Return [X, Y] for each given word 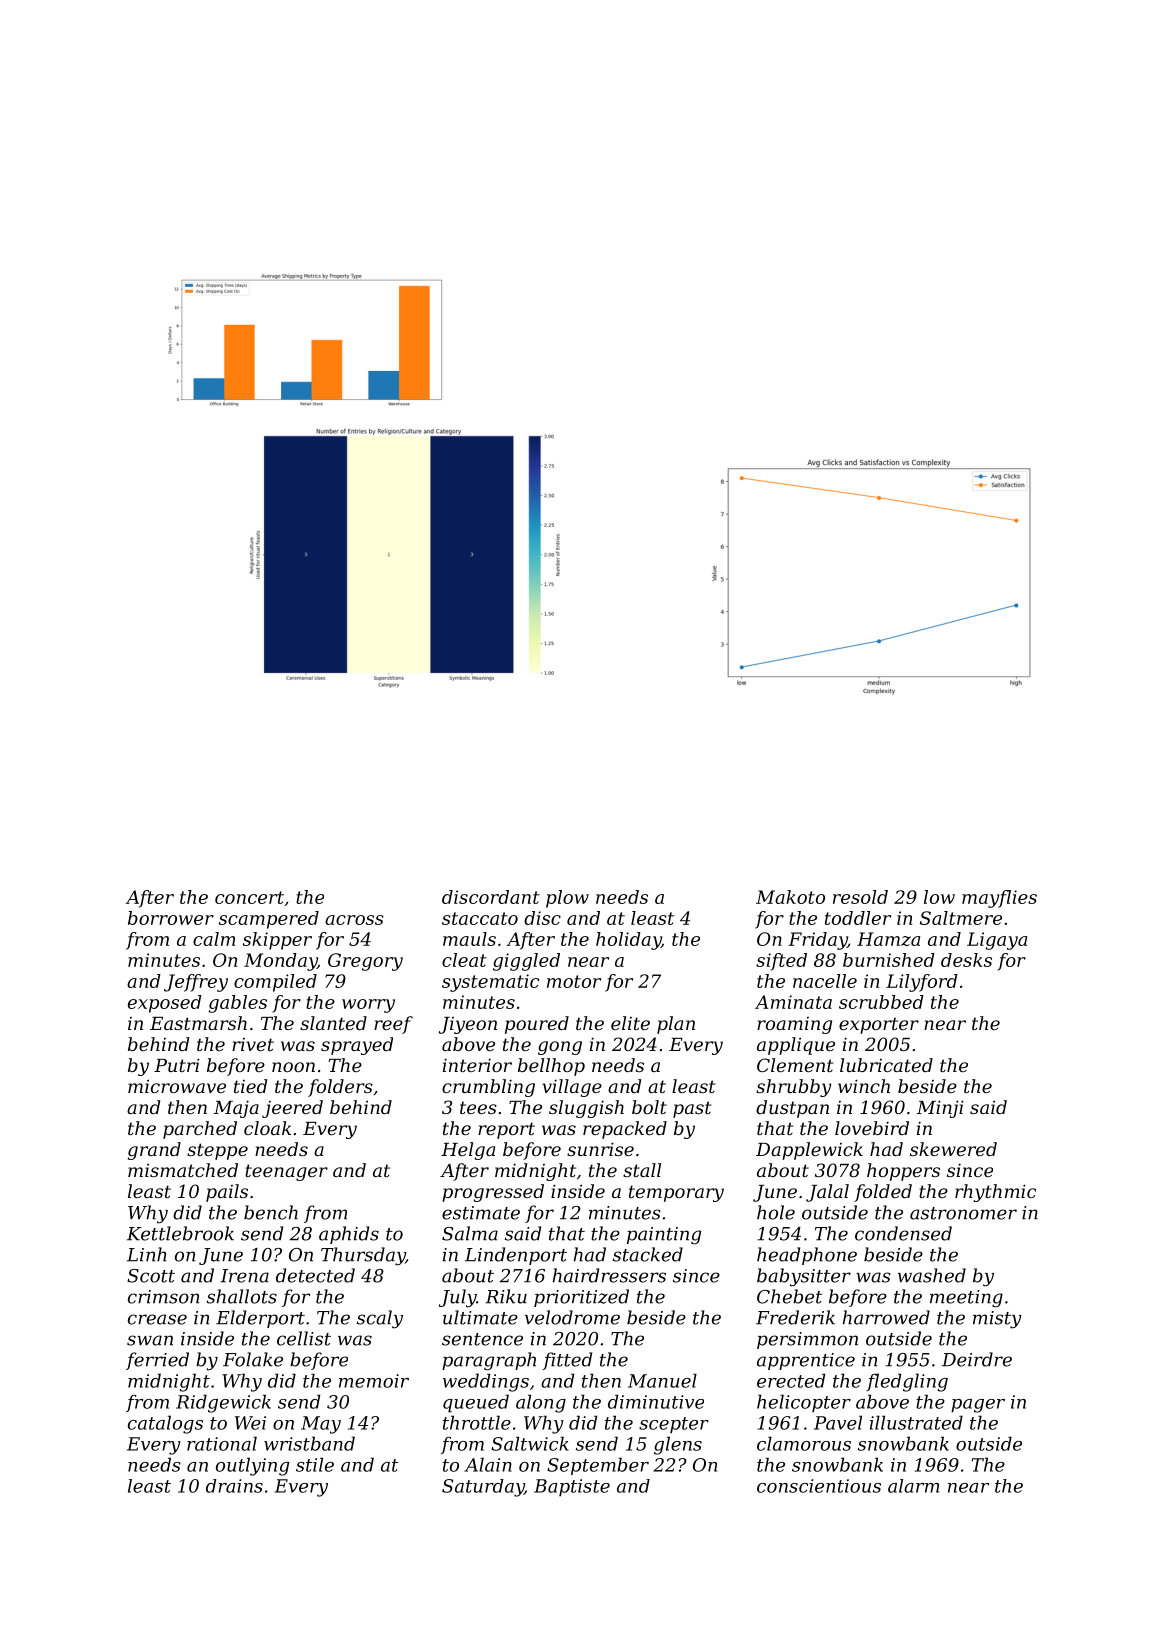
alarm [913, 1486]
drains [234, 1486]
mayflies [999, 899]
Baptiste [572, 1487]
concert [249, 897]
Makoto [790, 897]
